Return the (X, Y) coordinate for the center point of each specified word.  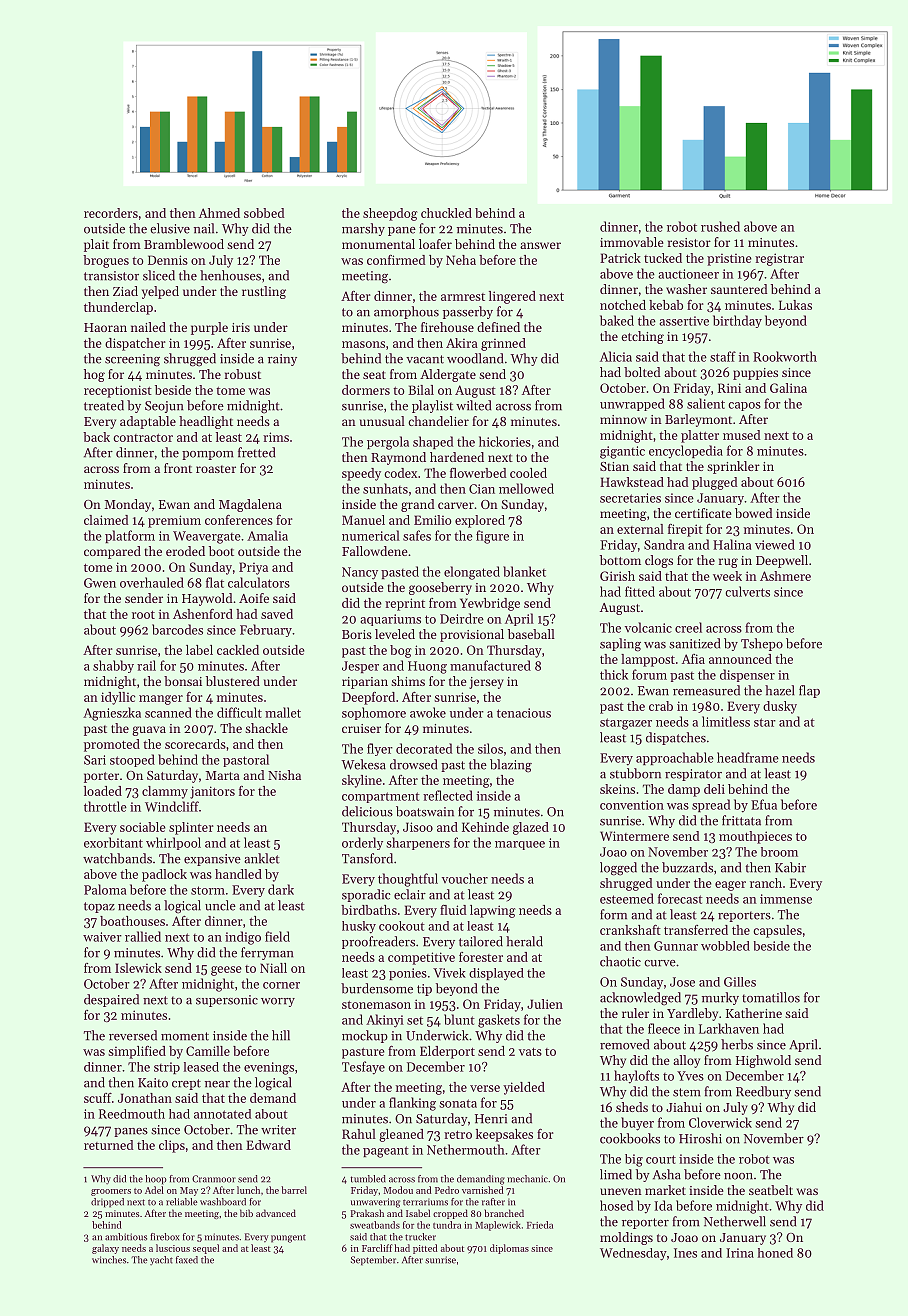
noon (738, 1176)
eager (730, 886)
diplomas (509, 1249)
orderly (362, 843)
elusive (170, 228)
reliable (182, 1202)
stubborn (635, 773)
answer (540, 245)
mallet (283, 712)
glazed (531, 828)
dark (281, 889)
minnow (623, 419)
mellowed (526, 488)
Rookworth (785, 356)
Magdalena (250, 505)
